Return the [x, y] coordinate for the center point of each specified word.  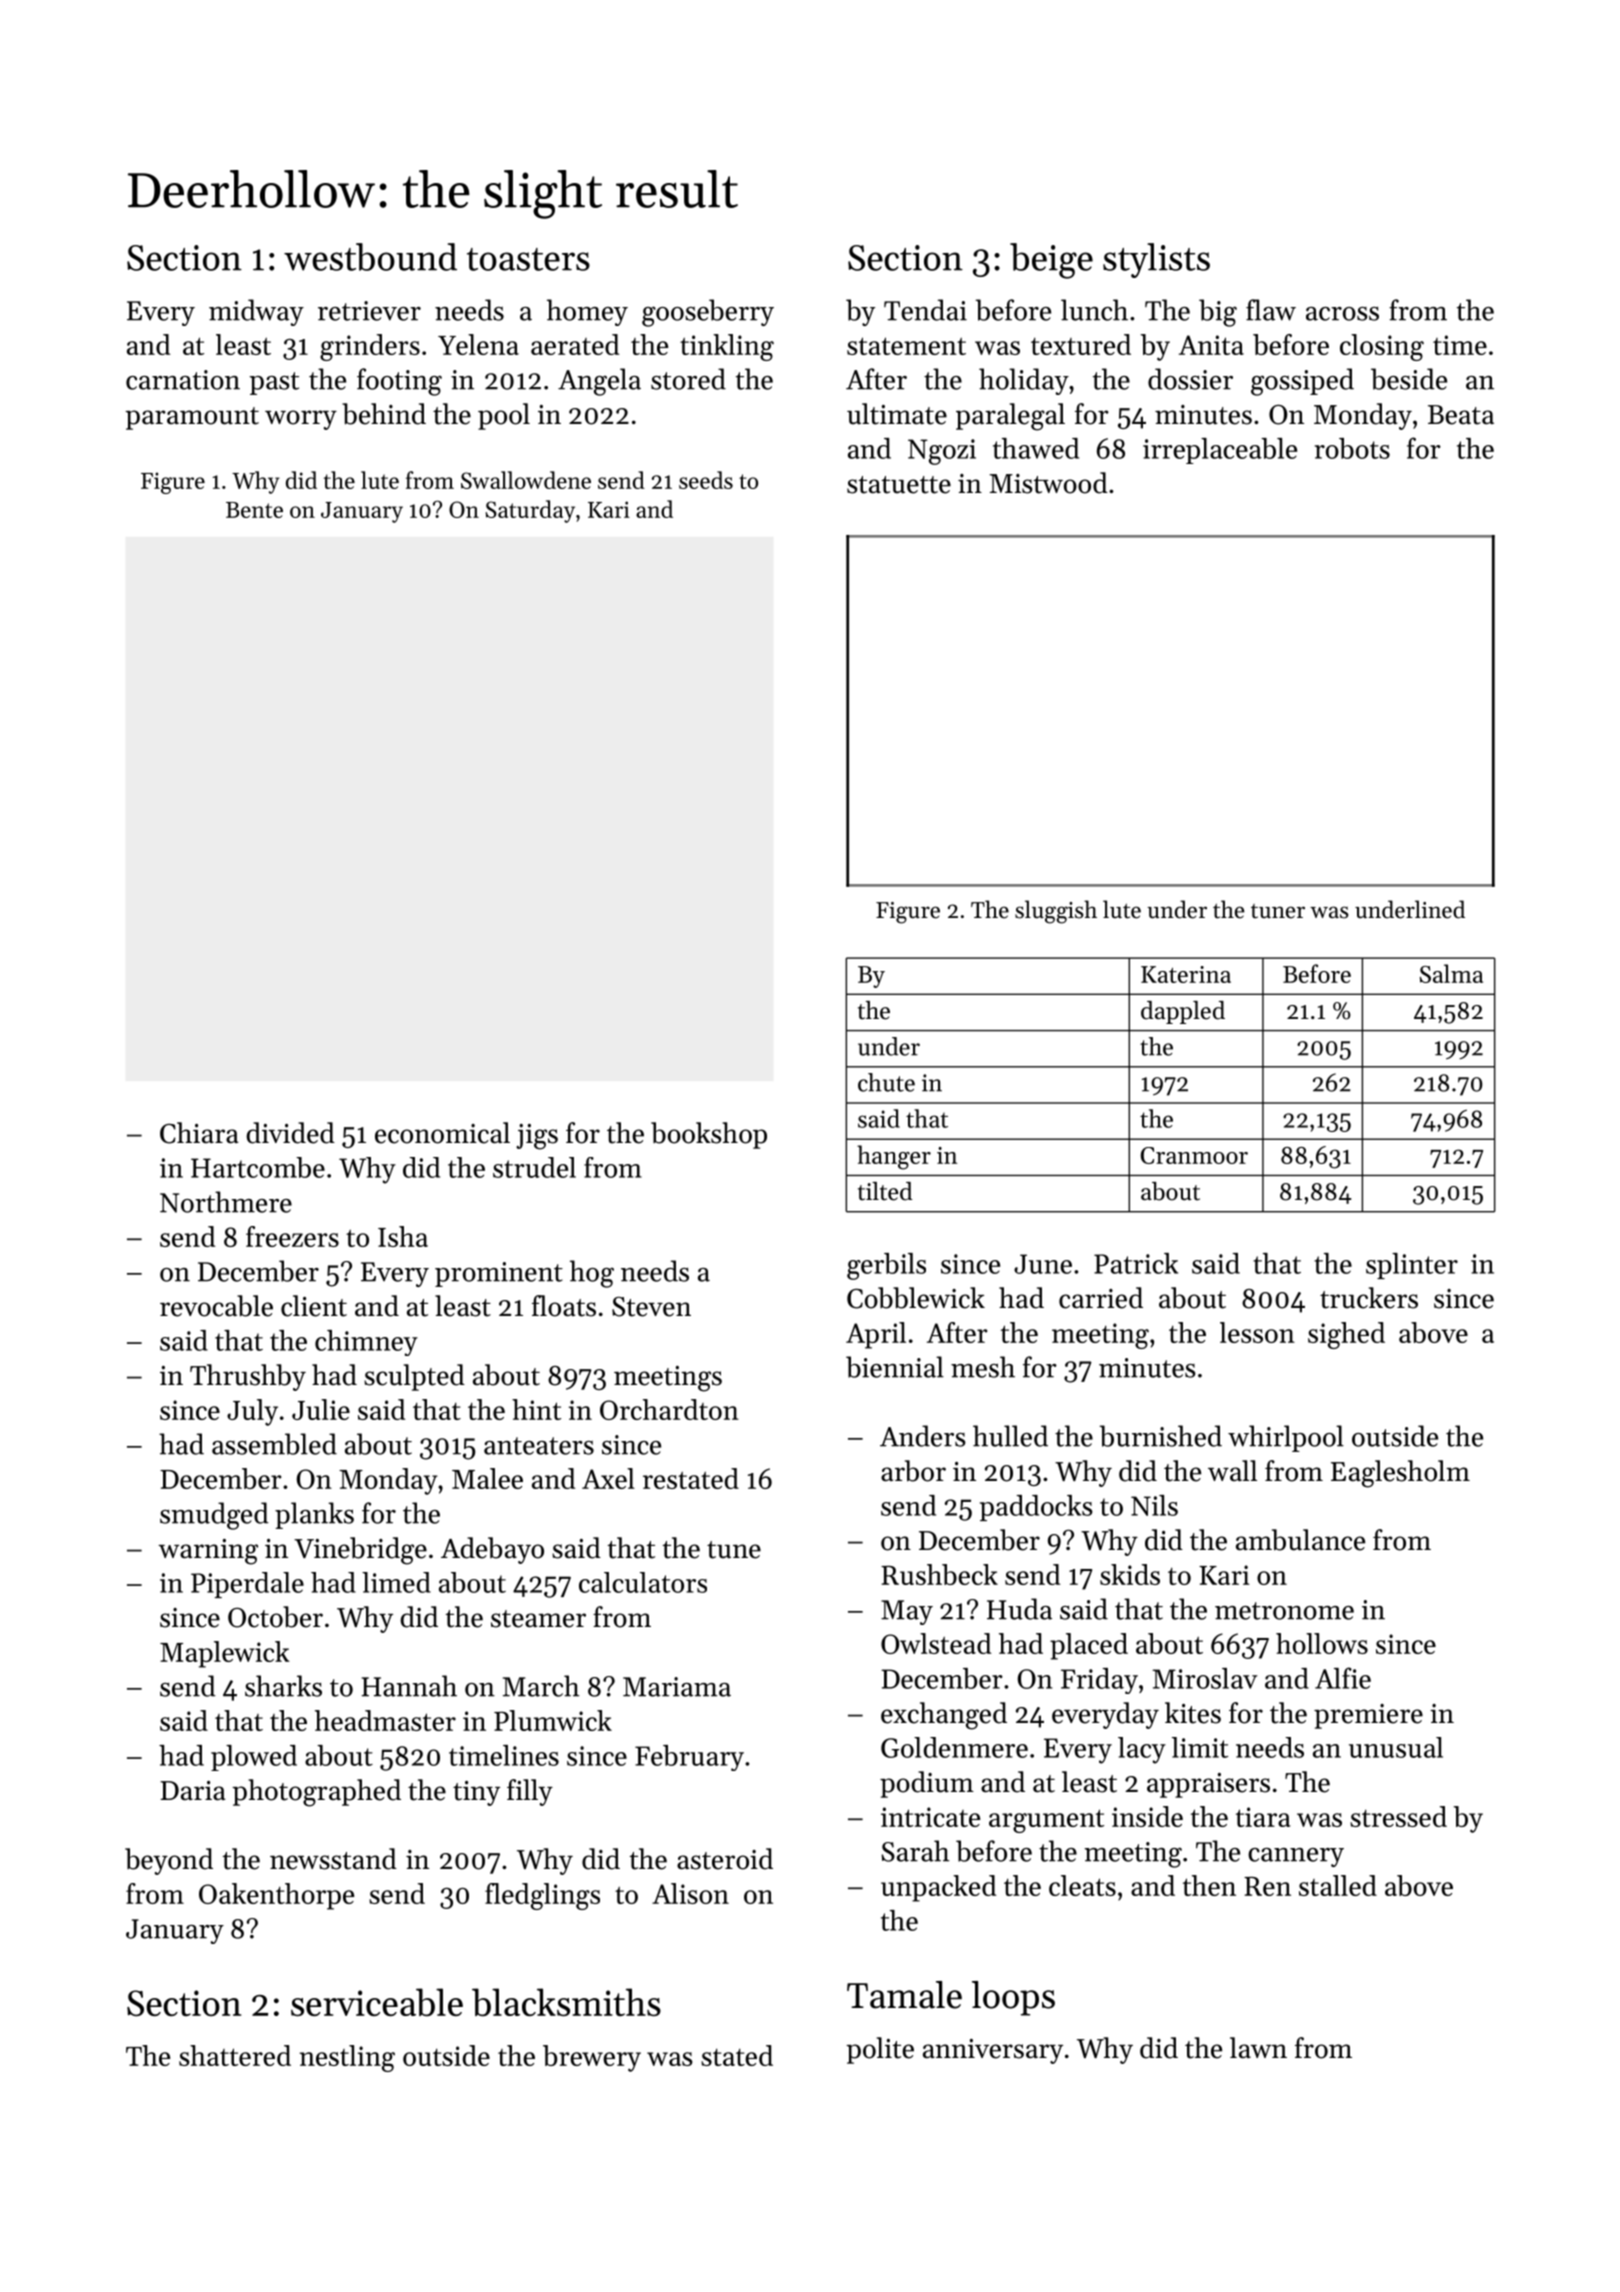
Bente [254, 510]
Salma [1451, 973]
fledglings [542, 1896]
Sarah [915, 1851]
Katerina [1186, 974]
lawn [1258, 2048]
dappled [1183, 1012]
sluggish [1056, 912]
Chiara [199, 1133]
